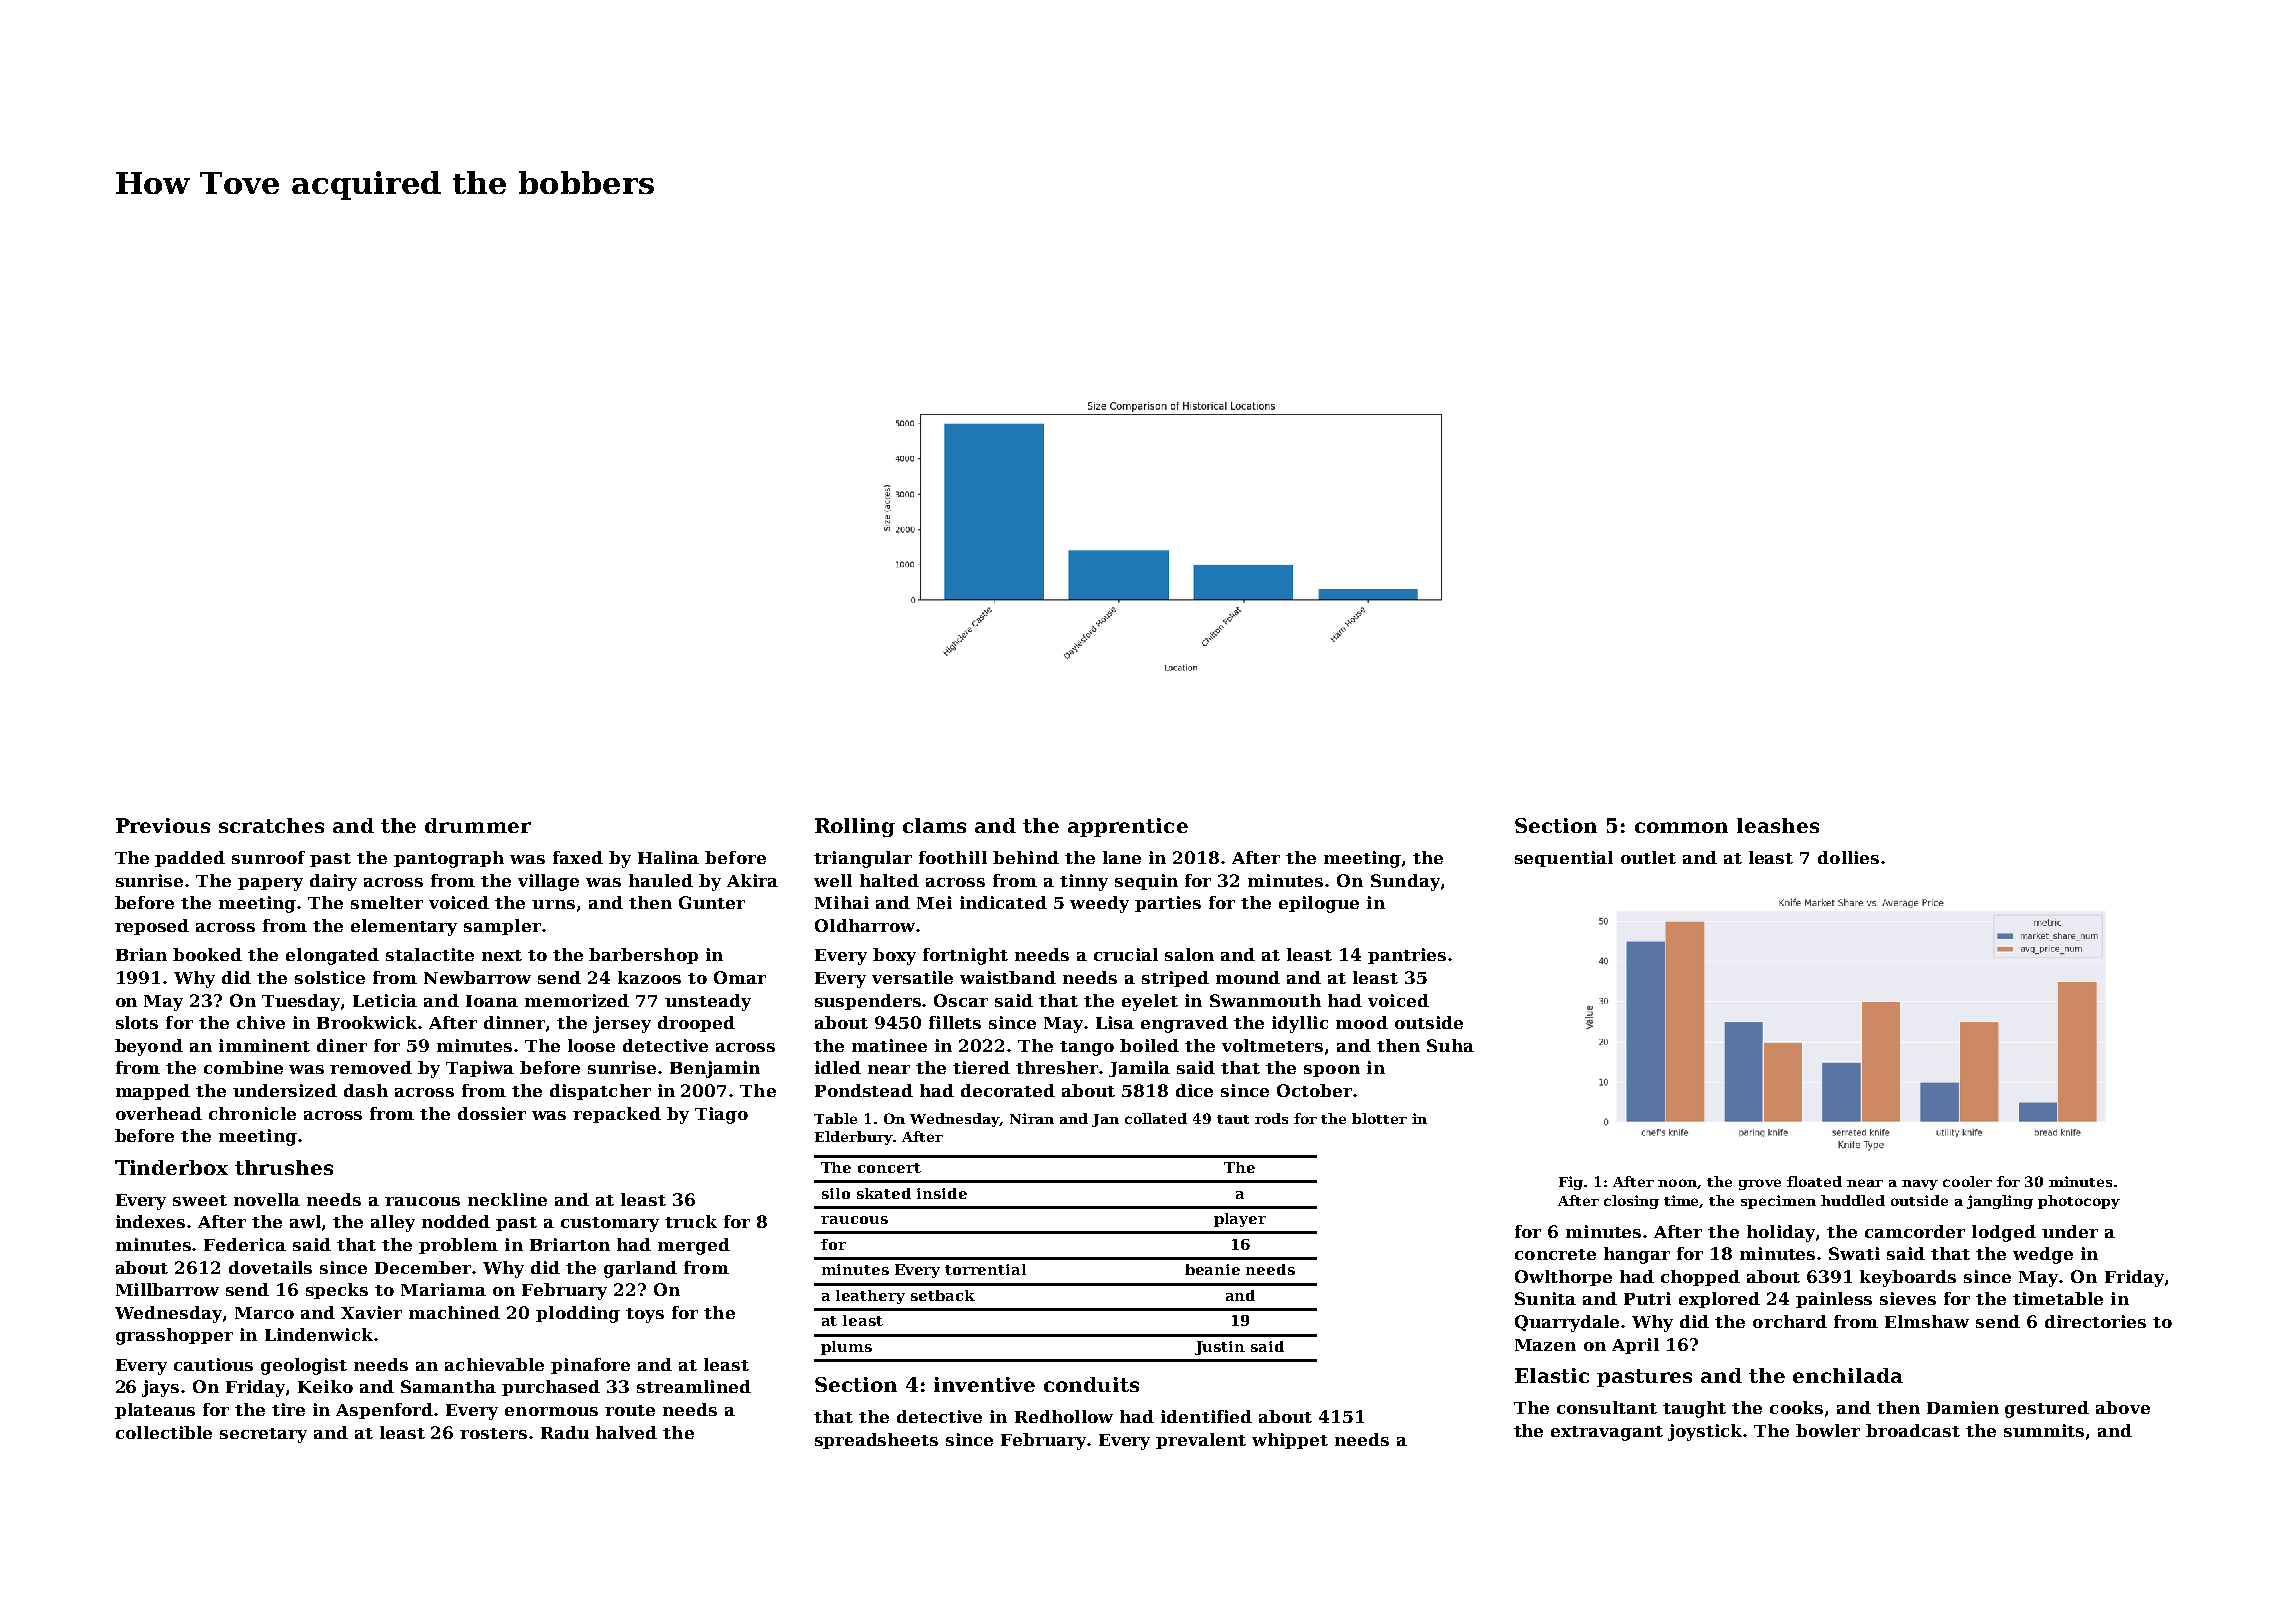  What do you see at coordinates (1681, 827) in the screenshot?
I see `common` at bounding box center [1681, 827].
